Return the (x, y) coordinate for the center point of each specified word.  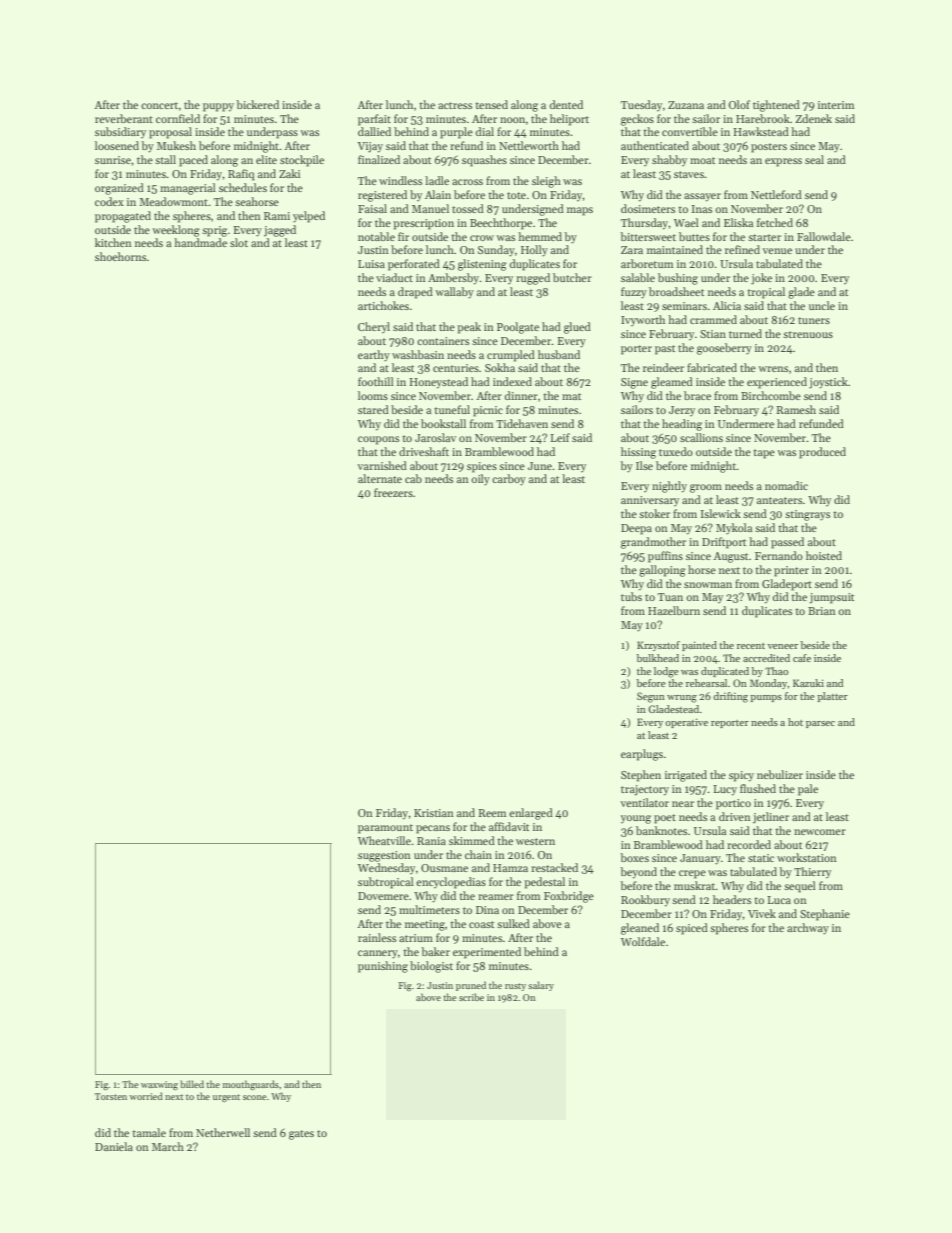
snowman (708, 585)
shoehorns (120, 256)
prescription (423, 224)
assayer (702, 197)
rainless (377, 937)
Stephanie (825, 915)
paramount (385, 829)
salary (541, 986)
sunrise (113, 160)
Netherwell (223, 1132)
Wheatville (384, 840)
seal (814, 159)
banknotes (661, 830)
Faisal (372, 208)
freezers (393, 492)
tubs (631, 596)
